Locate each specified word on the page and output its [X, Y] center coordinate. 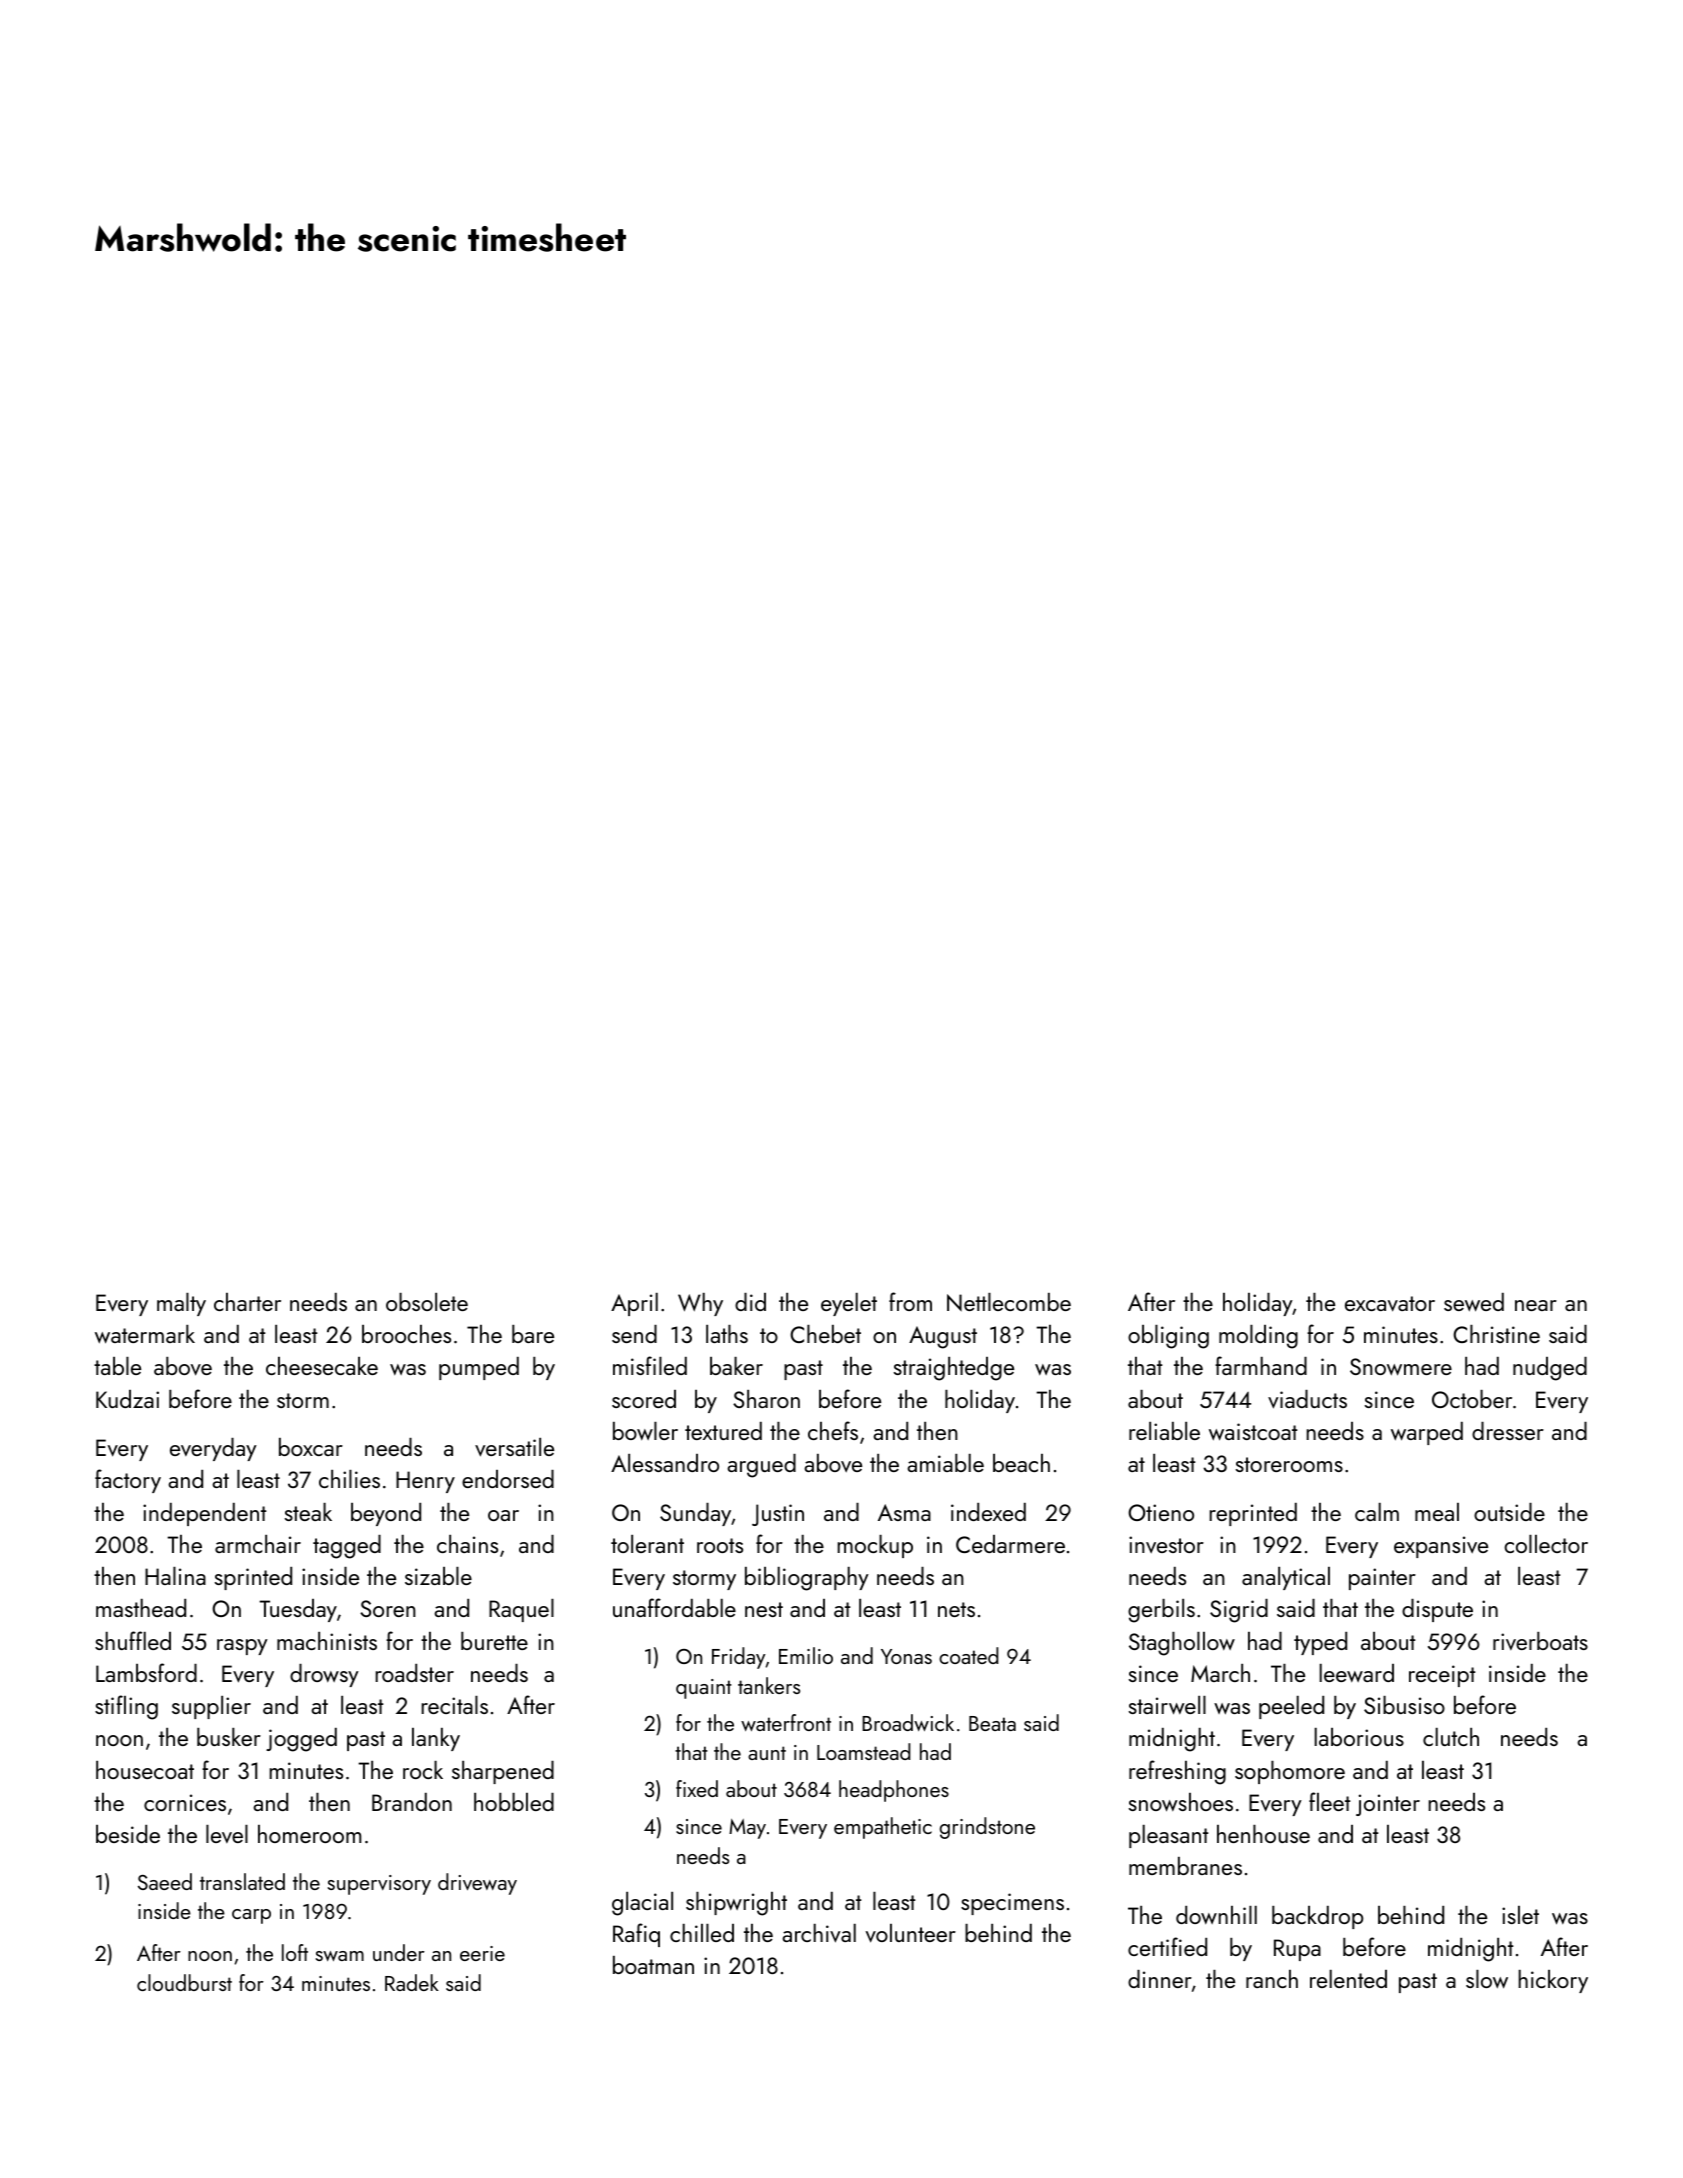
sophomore [1290, 1772]
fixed [697, 1788]
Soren [388, 1608]
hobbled [514, 1802]
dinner [1160, 1979]
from [910, 1301]
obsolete [427, 1302]
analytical [1286, 1578]
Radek [412, 1982]
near [1536, 1305]
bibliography [807, 1579]
